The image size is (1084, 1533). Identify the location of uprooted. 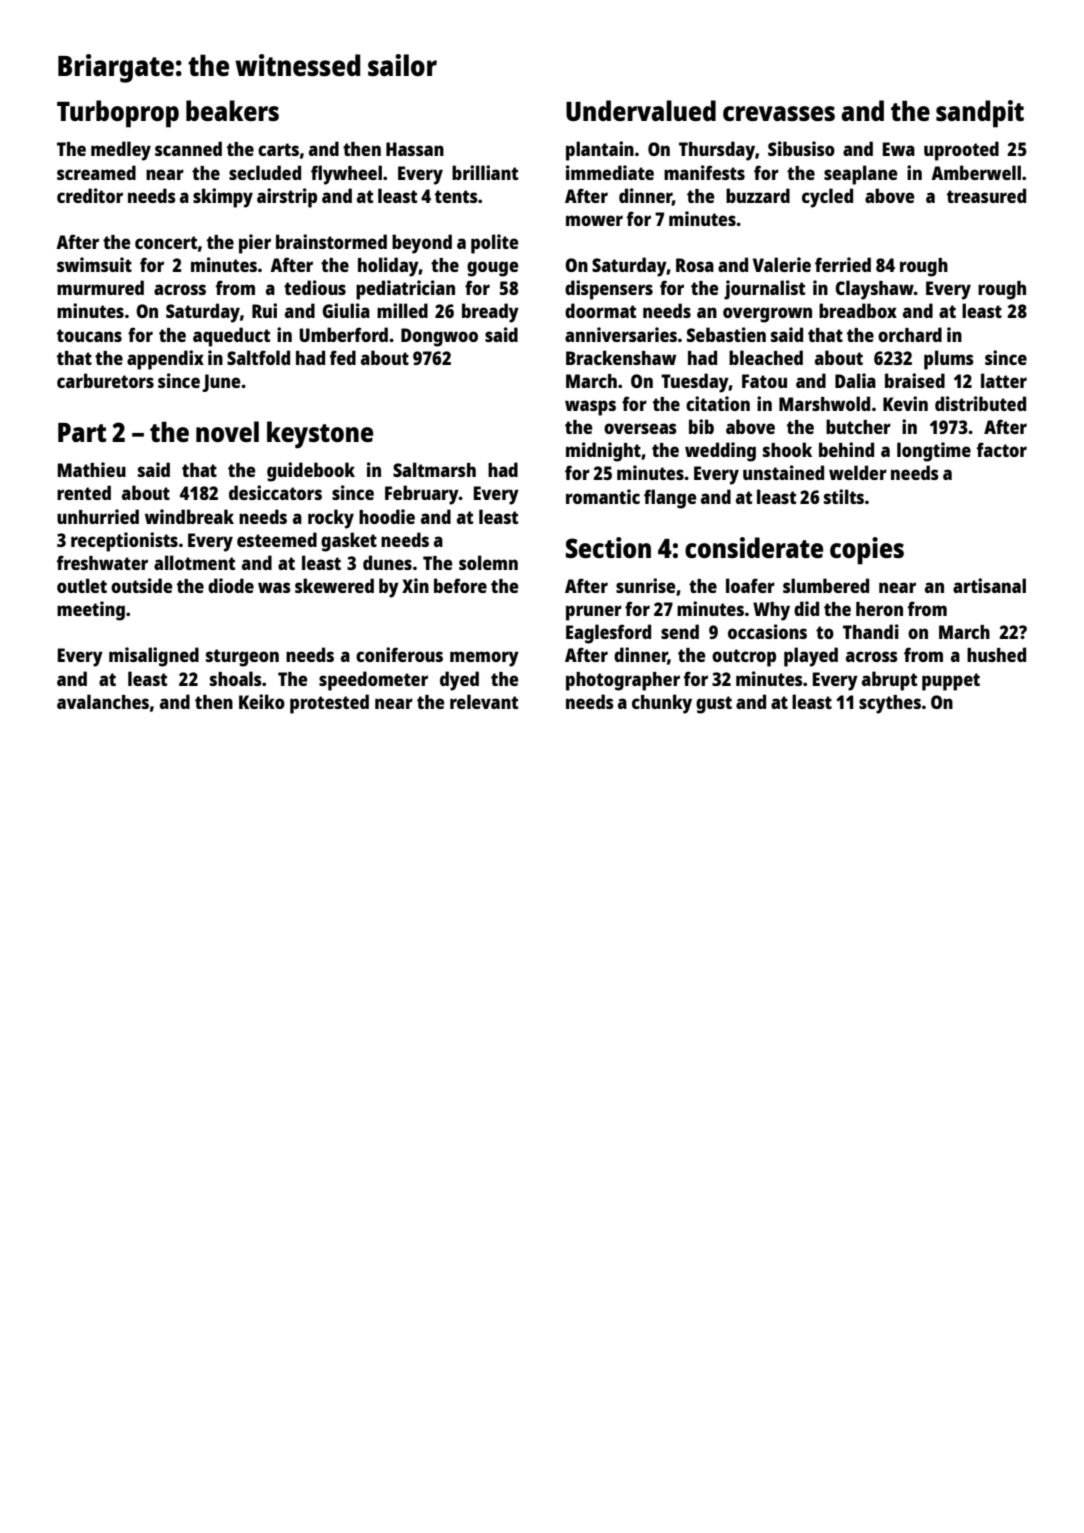
(961, 151).
